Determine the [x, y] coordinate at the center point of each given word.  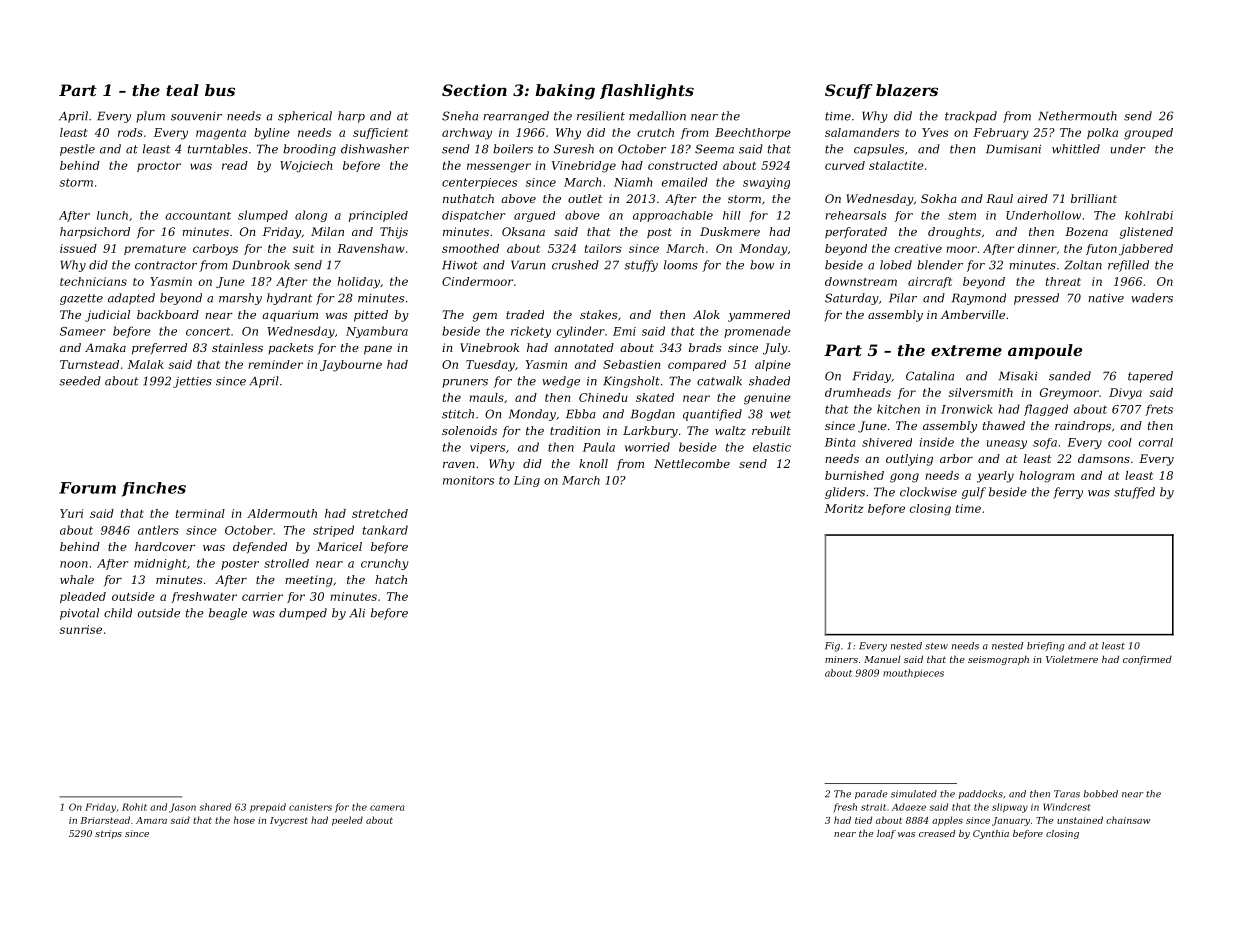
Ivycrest [289, 821]
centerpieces [479, 183]
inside [937, 442]
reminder [275, 364]
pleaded [83, 597]
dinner [1037, 248]
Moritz [844, 508]
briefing [1046, 647]
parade [871, 794]
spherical [305, 117]
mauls [486, 397]
